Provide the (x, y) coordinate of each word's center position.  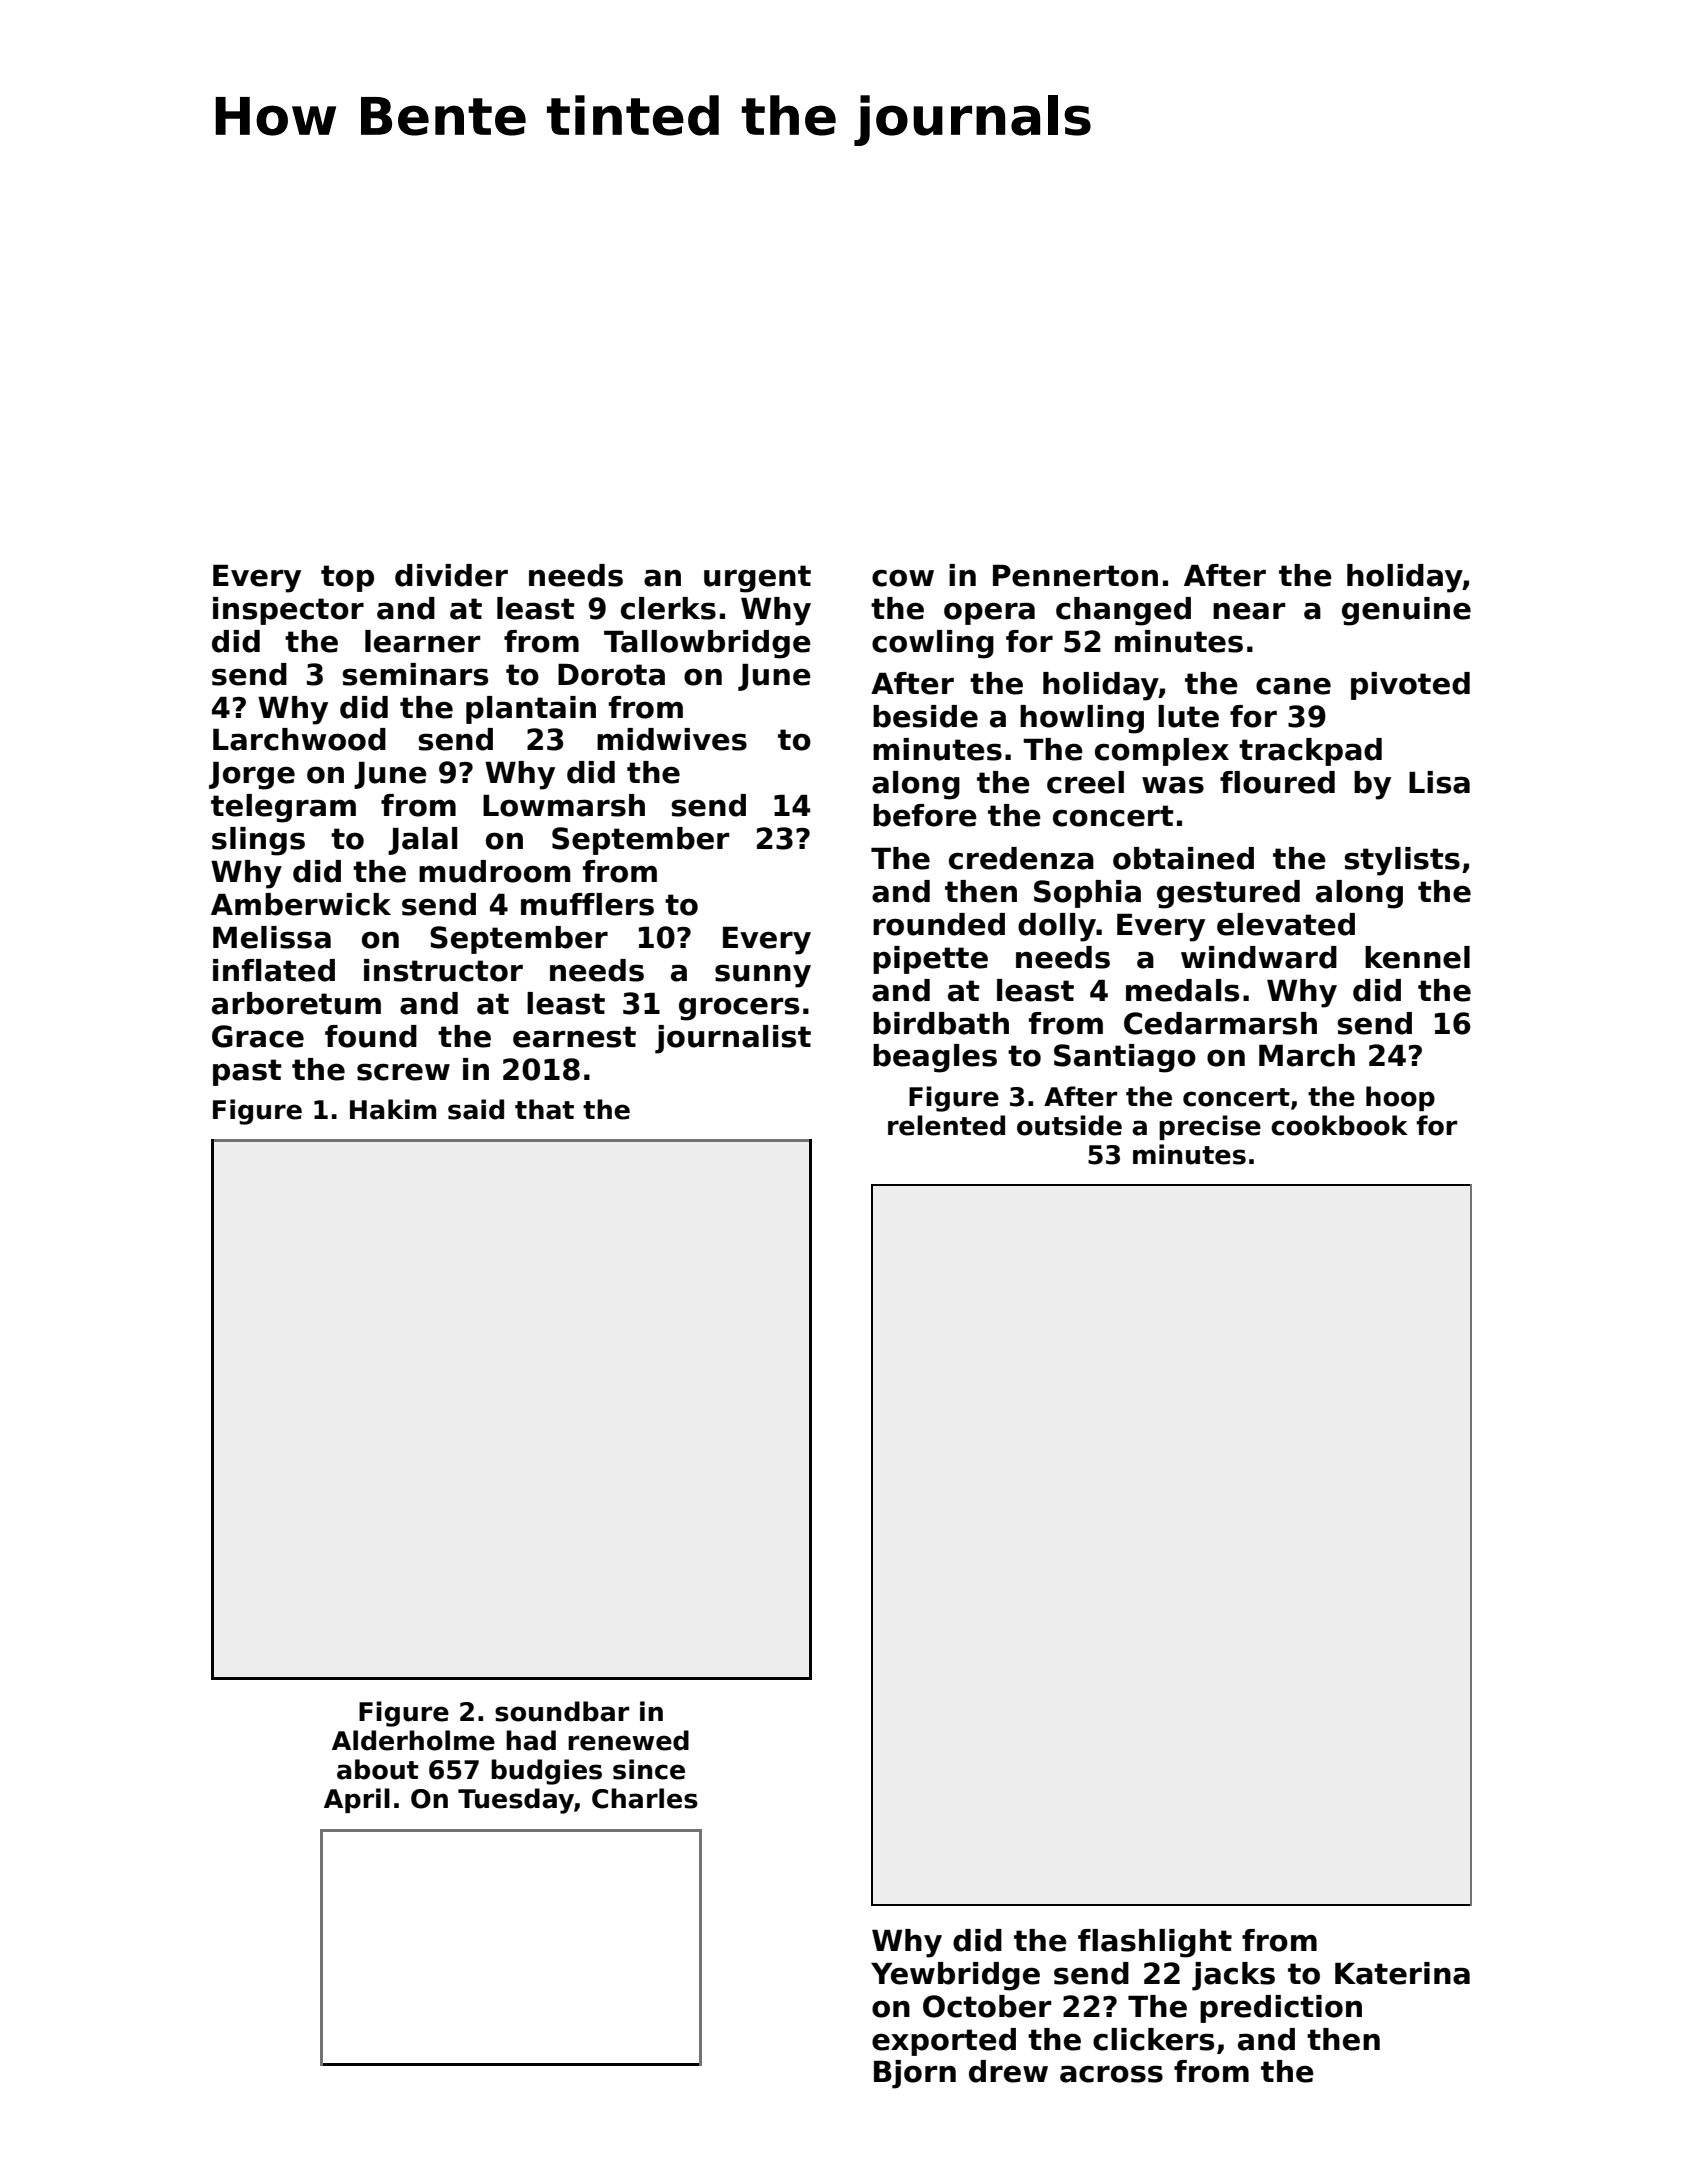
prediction (1281, 2009)
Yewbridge (955, 1976)
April (357, 1800)
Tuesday (516, 1801)
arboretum (296, 1003)
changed (1123, 611)
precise (1210, 1127)
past (247, 1072)
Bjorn (915, 2074)
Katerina (1402, 1973)
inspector (288, 611)
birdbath (941, 1023)
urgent (757, 579)
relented (946, 1125)
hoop (1400, 1098)
